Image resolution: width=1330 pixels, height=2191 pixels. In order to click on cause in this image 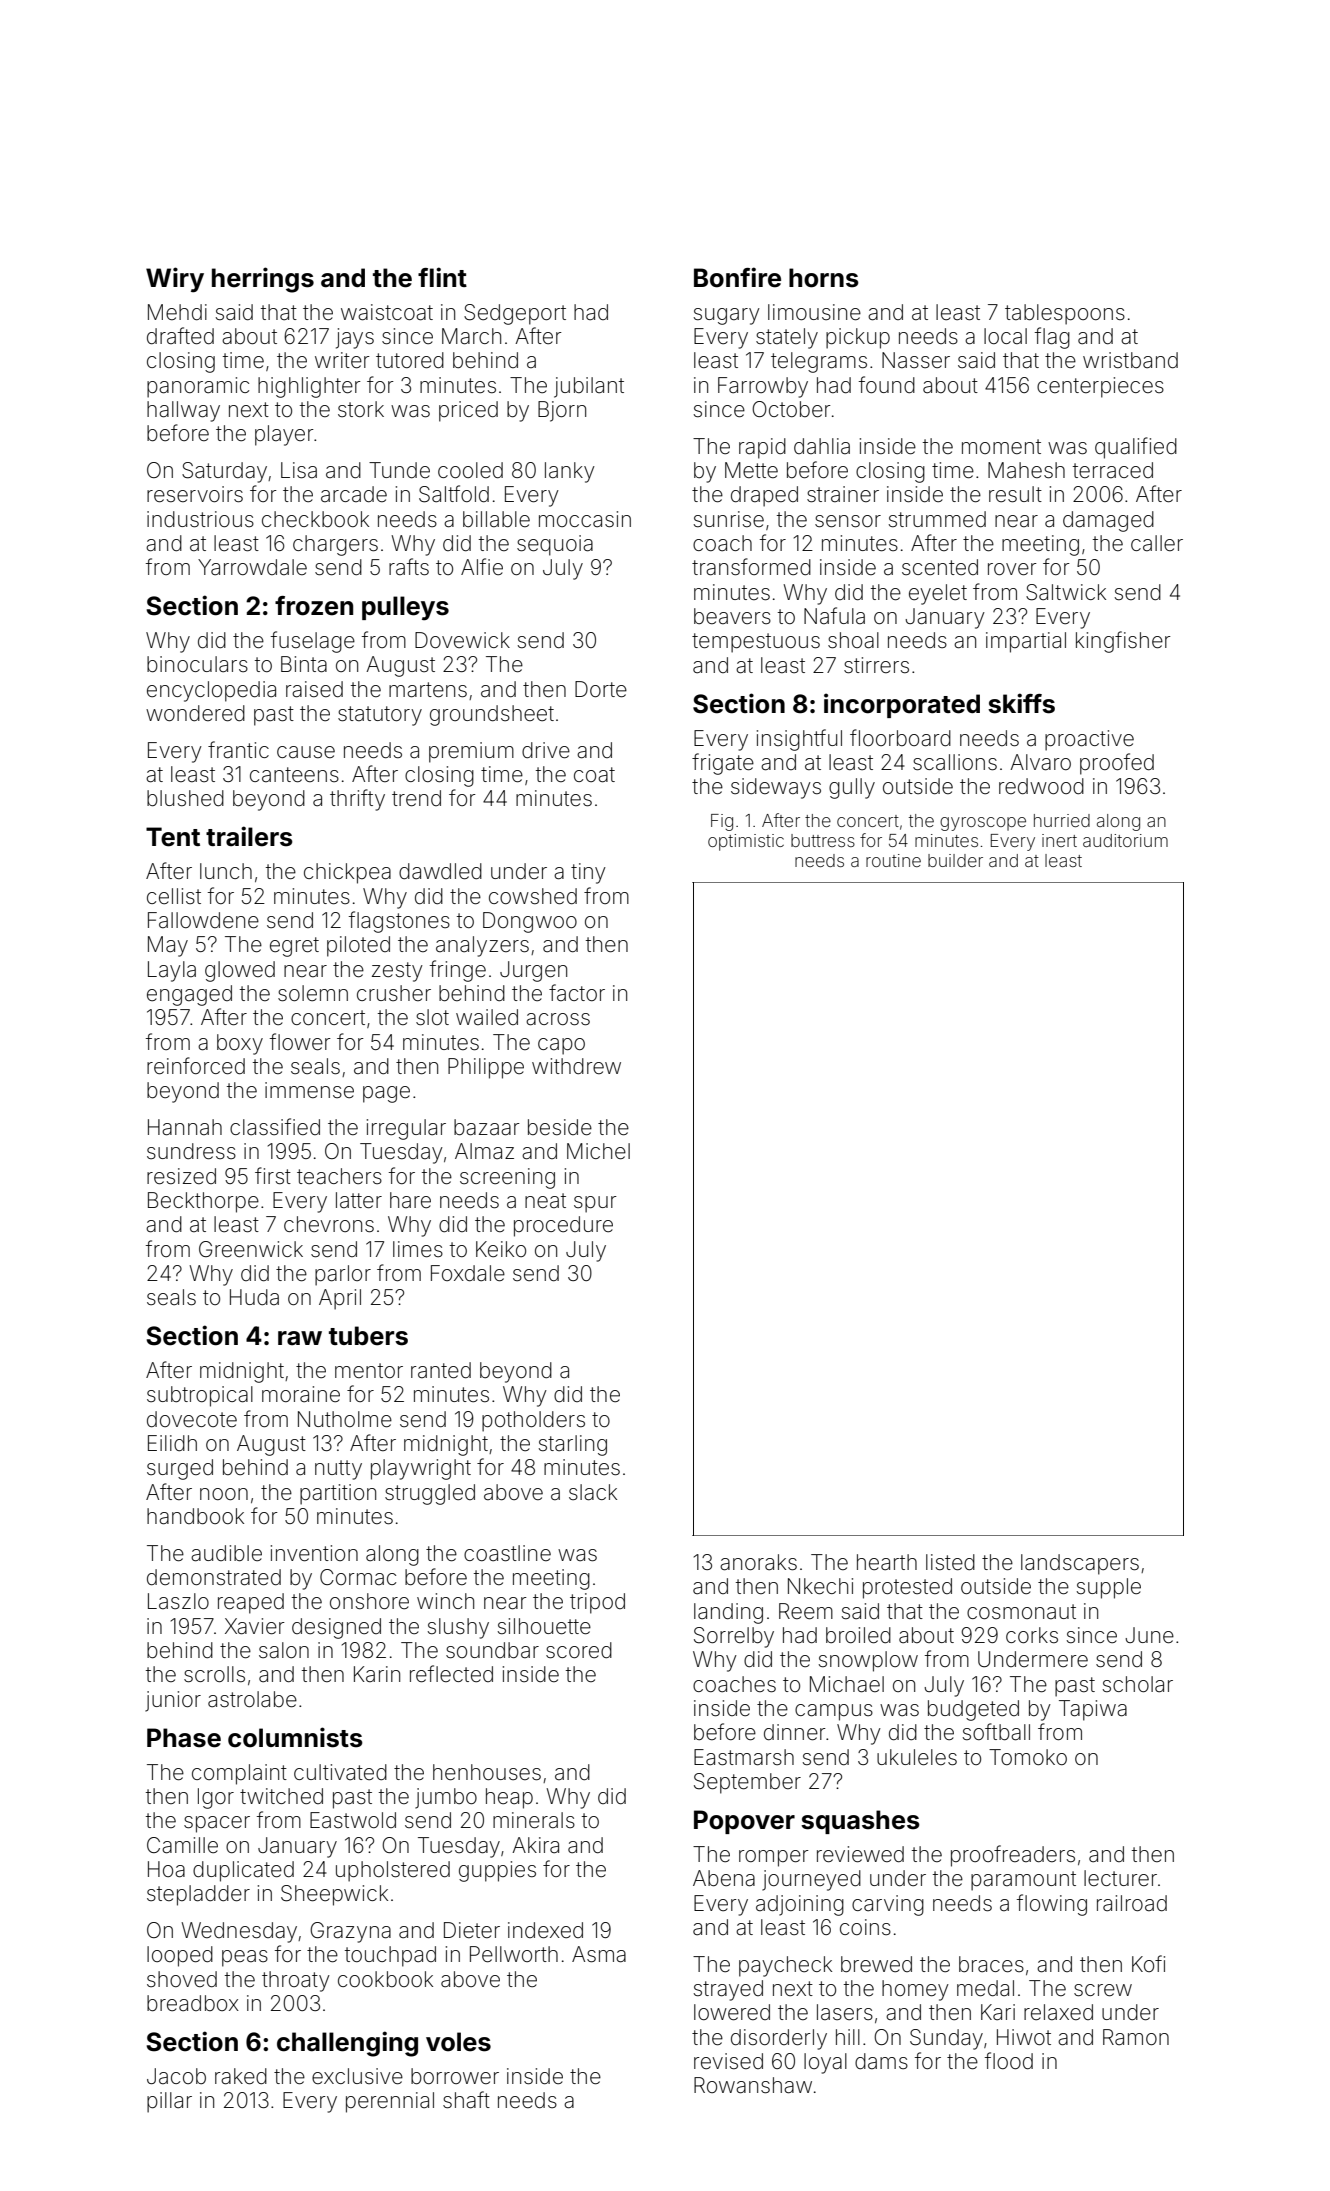, I will do `click(306, 752)`.
